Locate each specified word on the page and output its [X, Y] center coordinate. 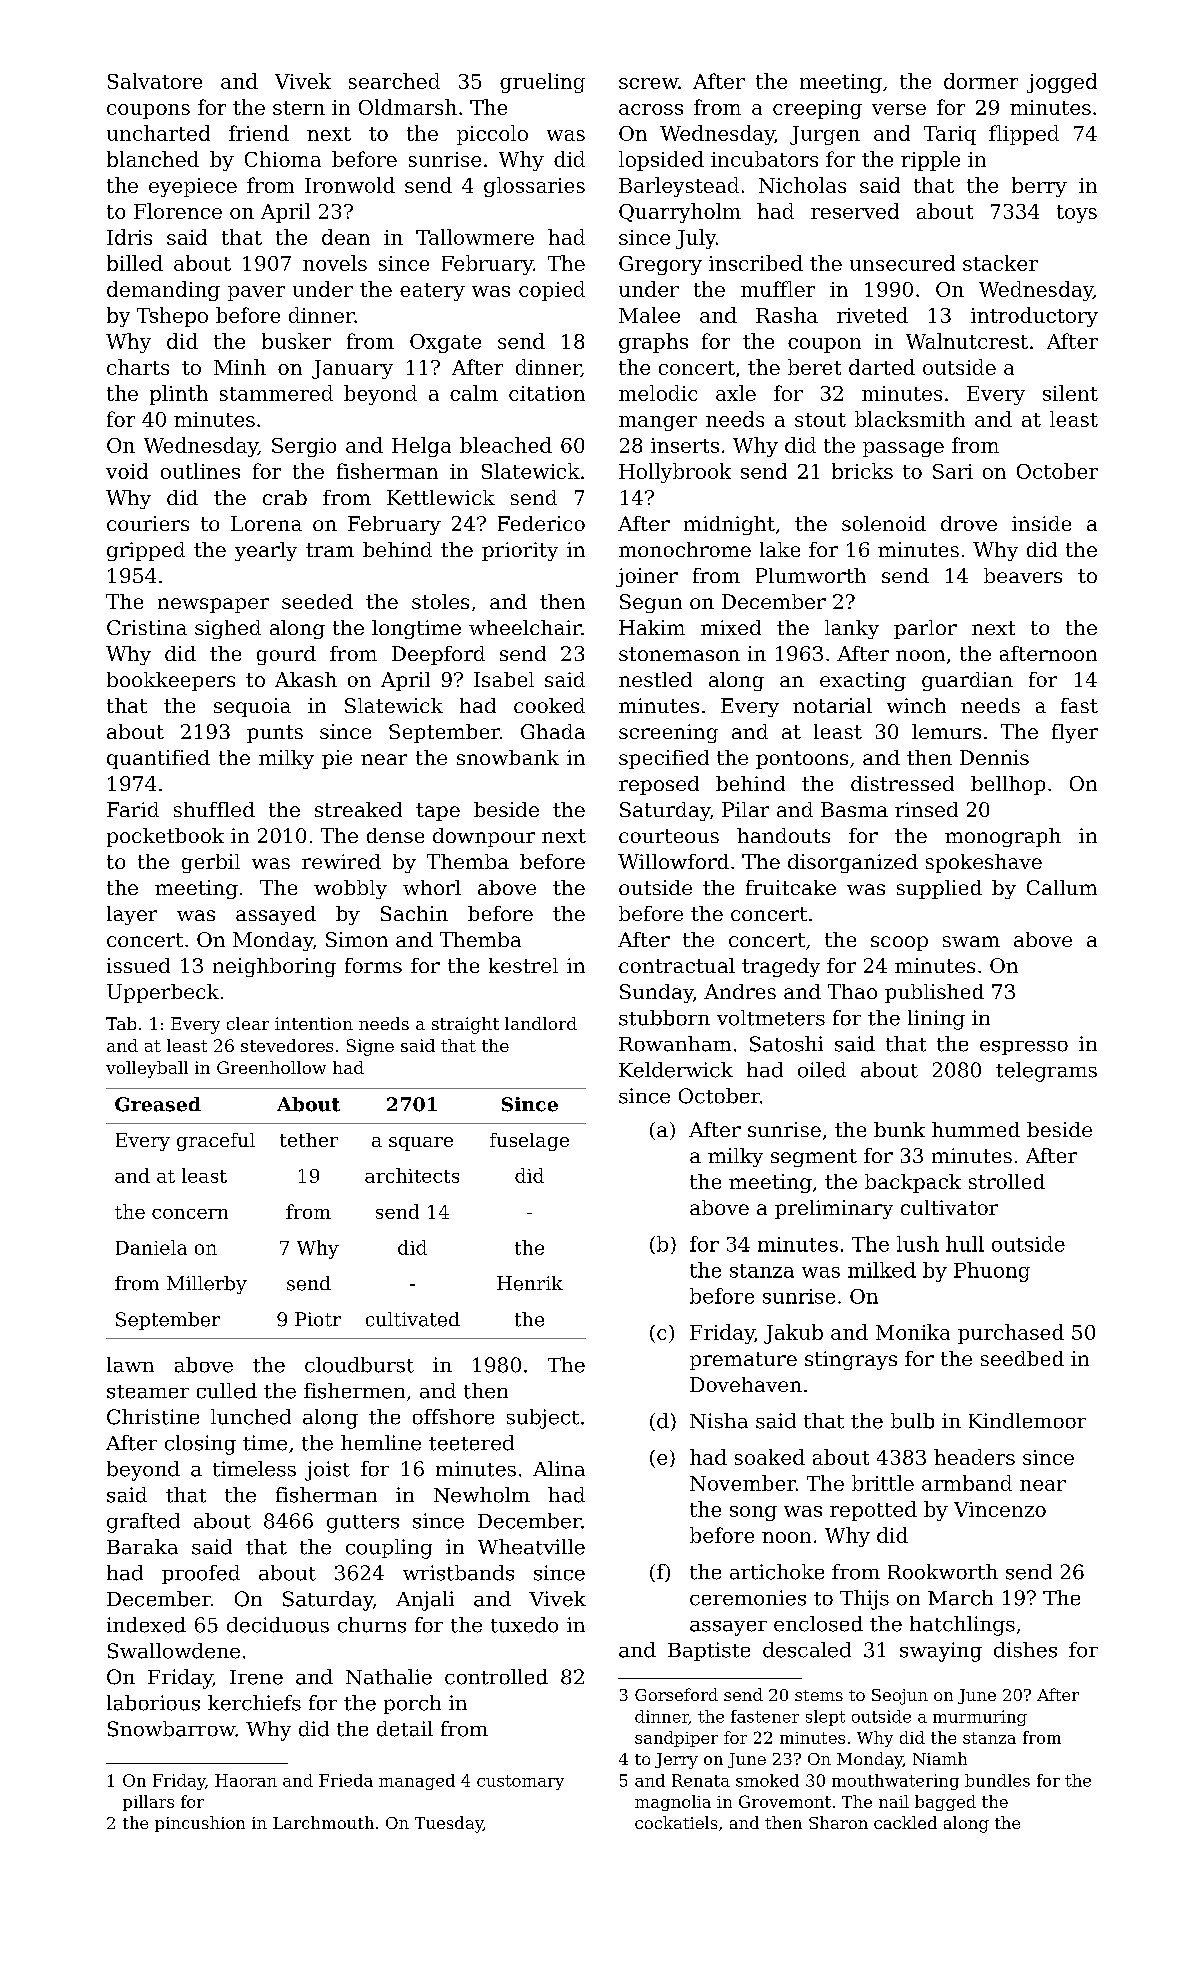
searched [394, 81]
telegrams [1046, 1072]
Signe [370, 1047]
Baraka [142, 1547]
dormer [981, 81]
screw [648, 83]
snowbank [508, 757]
